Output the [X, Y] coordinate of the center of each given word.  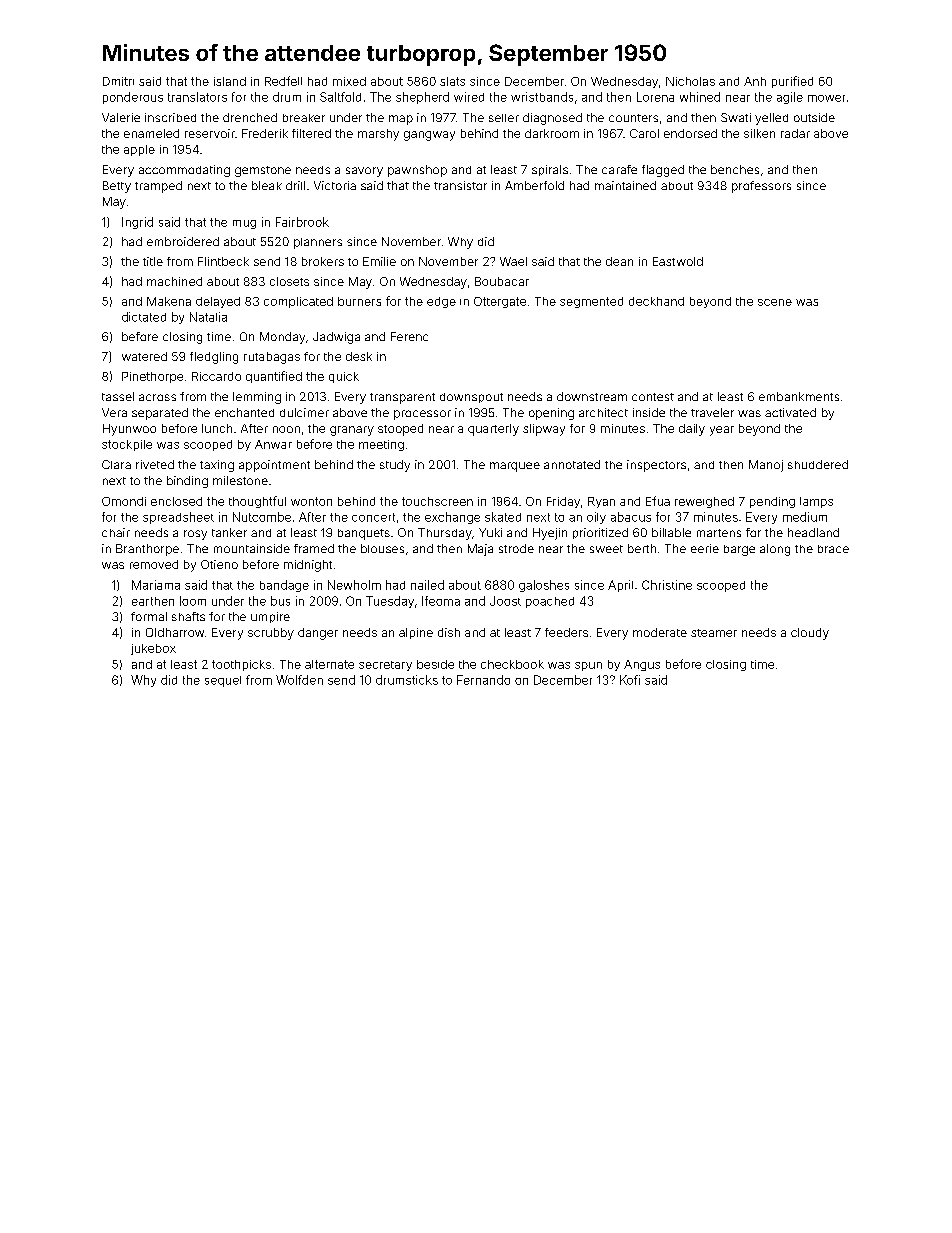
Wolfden [299, 680]
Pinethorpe [152, 377]
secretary [385, 666]
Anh [755, 81]
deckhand [656, 301]
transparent [402, 398]
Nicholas [690, 81]
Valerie [121, 117]
